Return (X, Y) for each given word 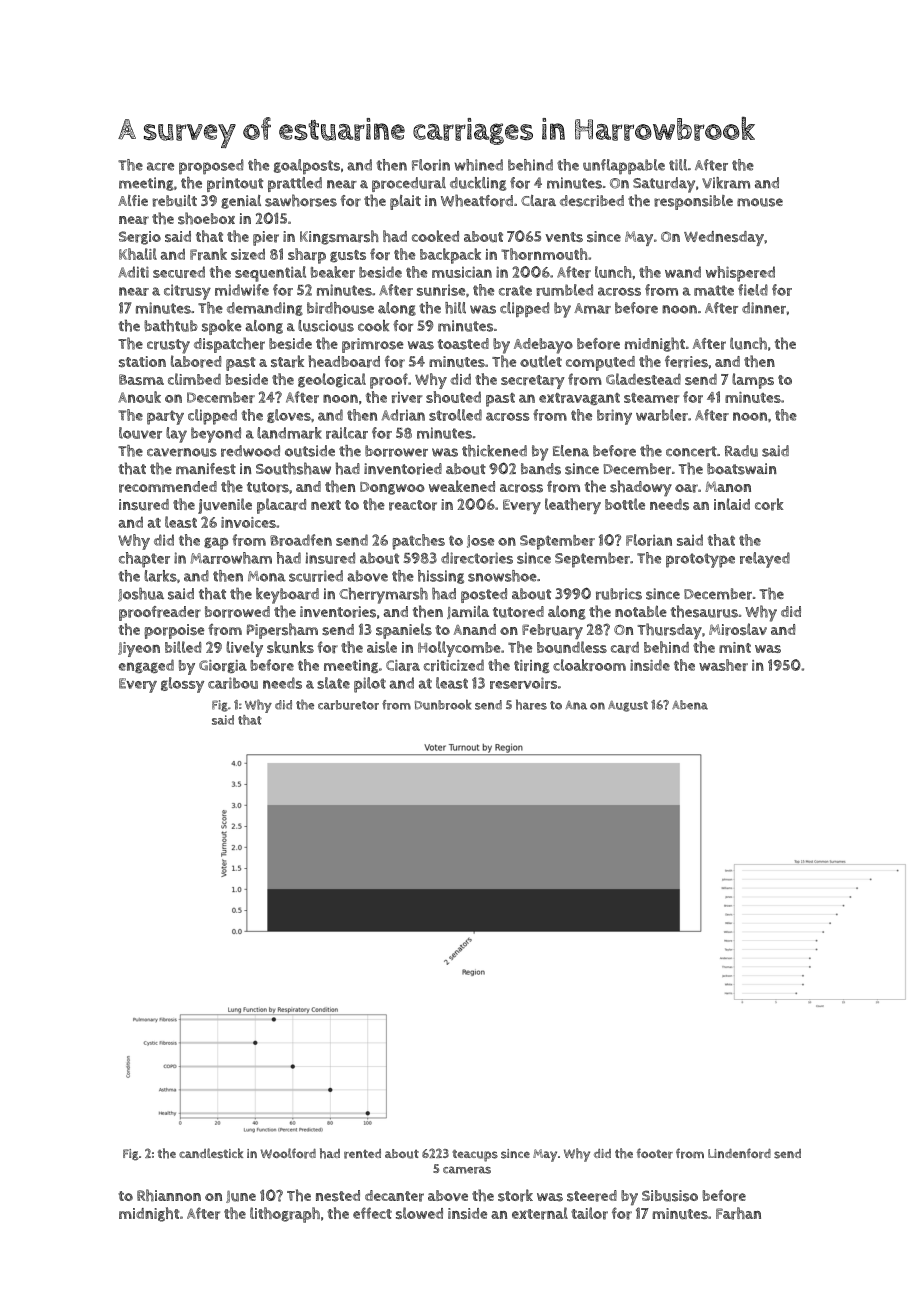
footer (655, 1153)
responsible (693, 202)
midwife (242, 290)
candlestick (211, 1153)
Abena (690, 705)
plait (405, 202)
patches (418, 542)
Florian (649, 540)
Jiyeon (139, 649)
